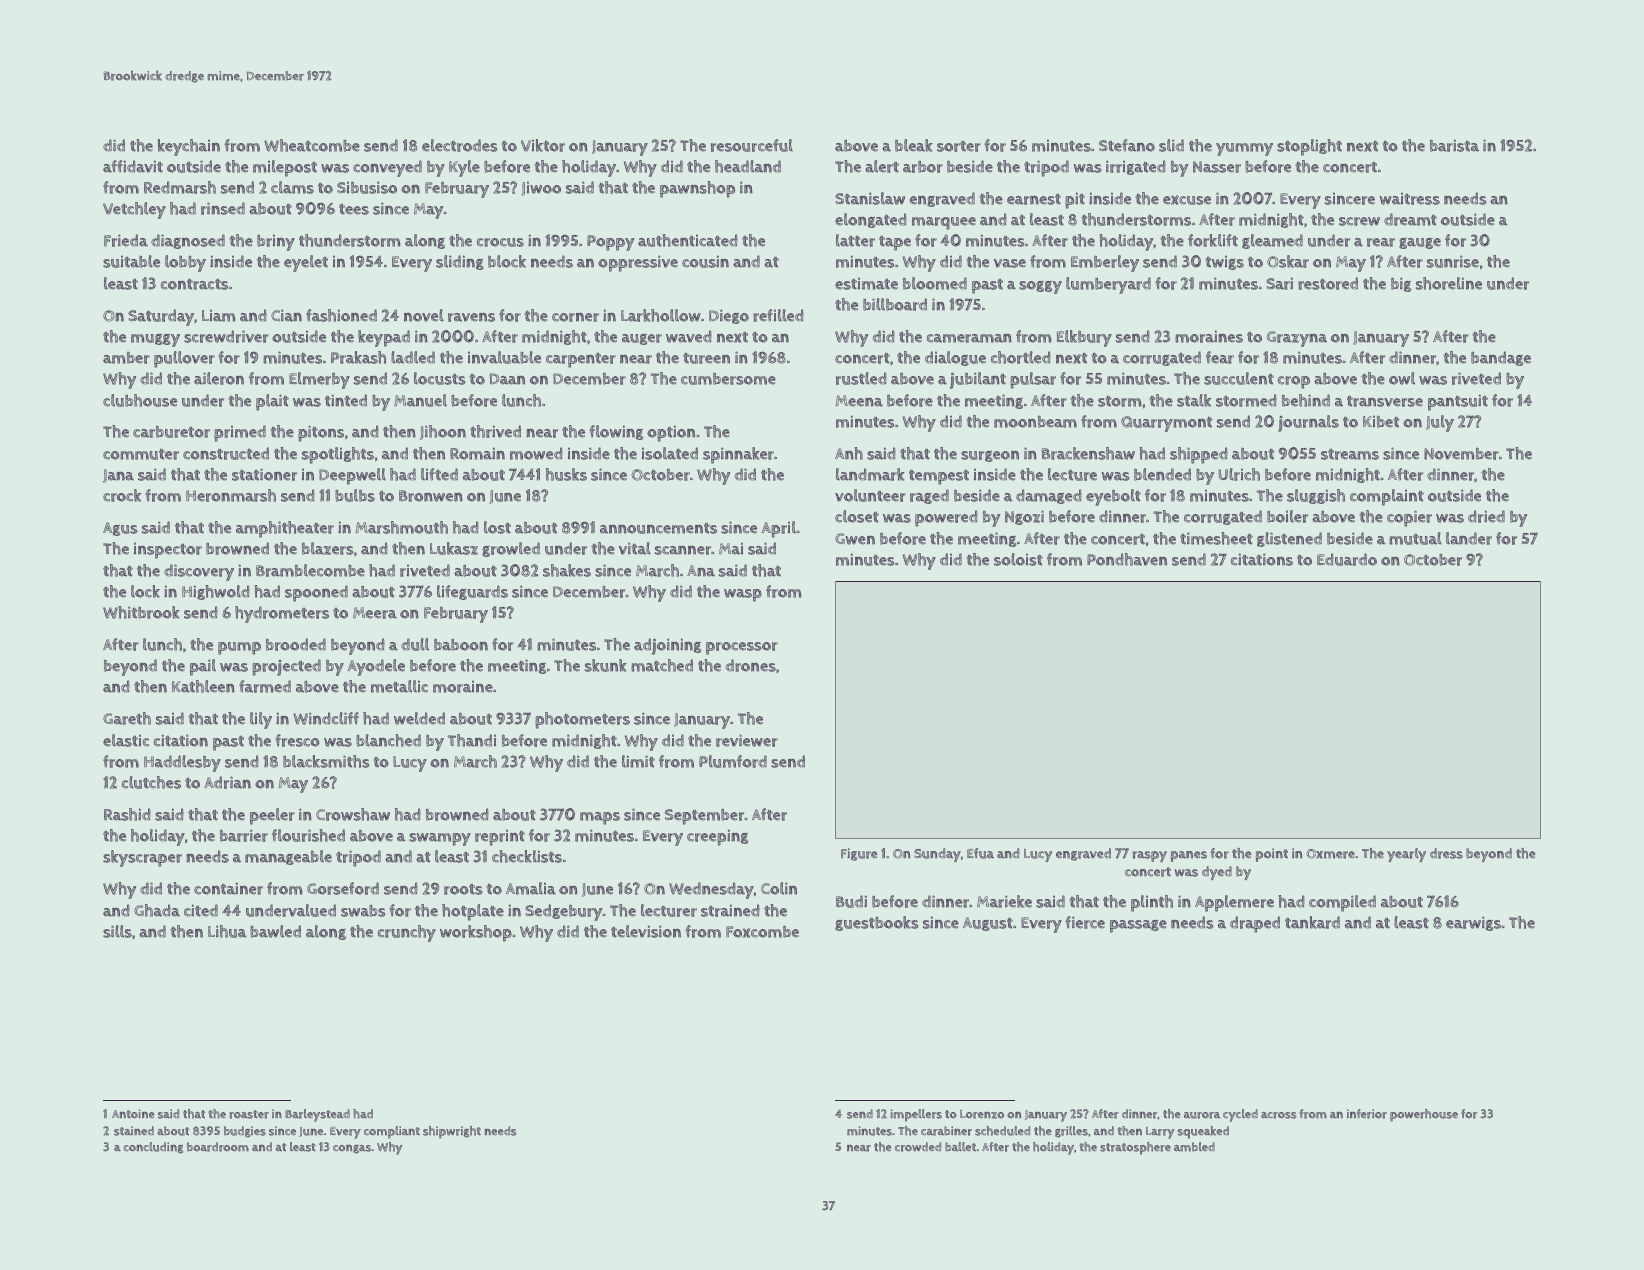 This document has height=1270, width=1644. Describe the element at coordinates (778, 315) in the document. I see `refilled` at that location.
